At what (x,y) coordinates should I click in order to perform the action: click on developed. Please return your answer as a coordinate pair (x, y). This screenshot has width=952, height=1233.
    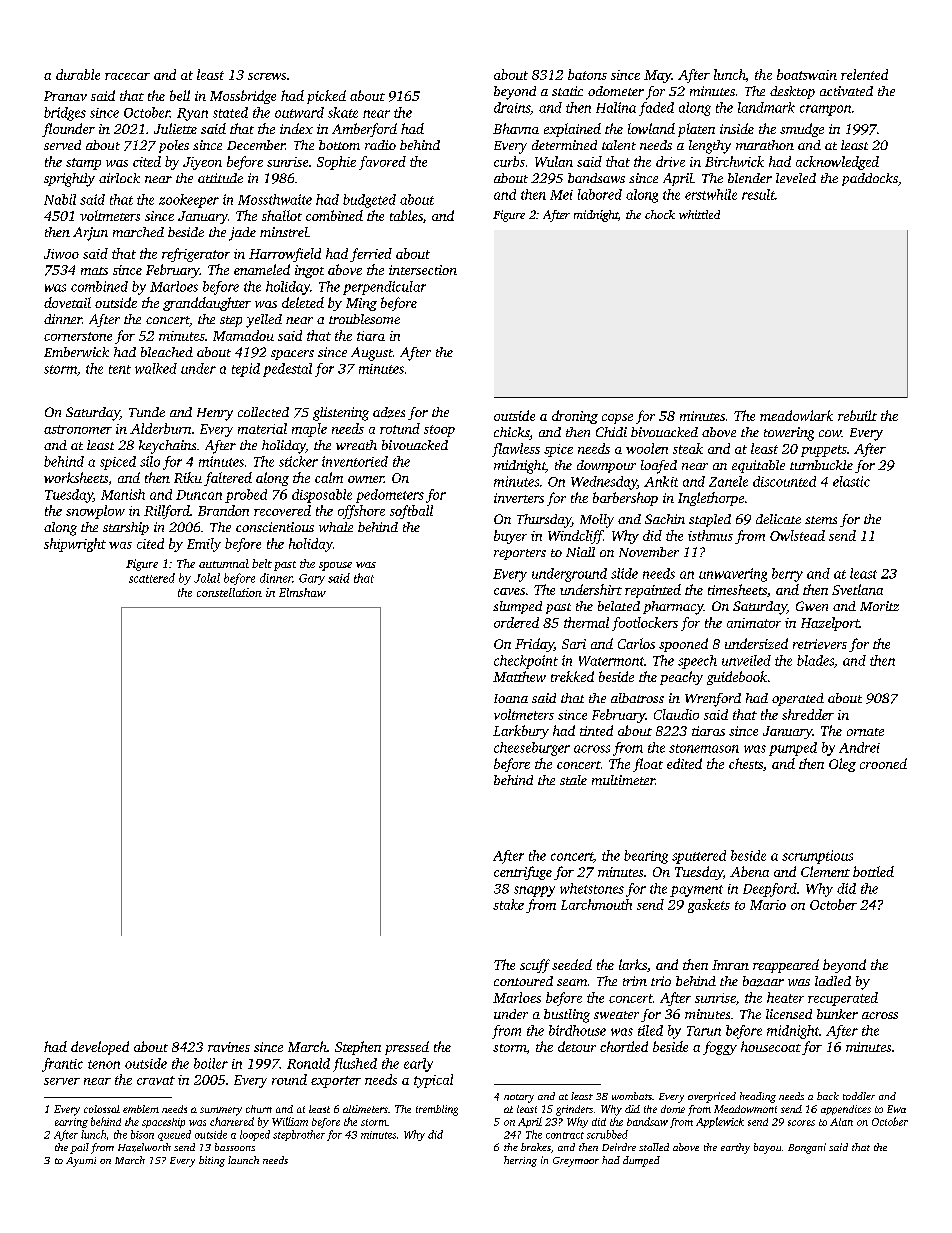
    Looking at the image, I should click on (100, 1048).
